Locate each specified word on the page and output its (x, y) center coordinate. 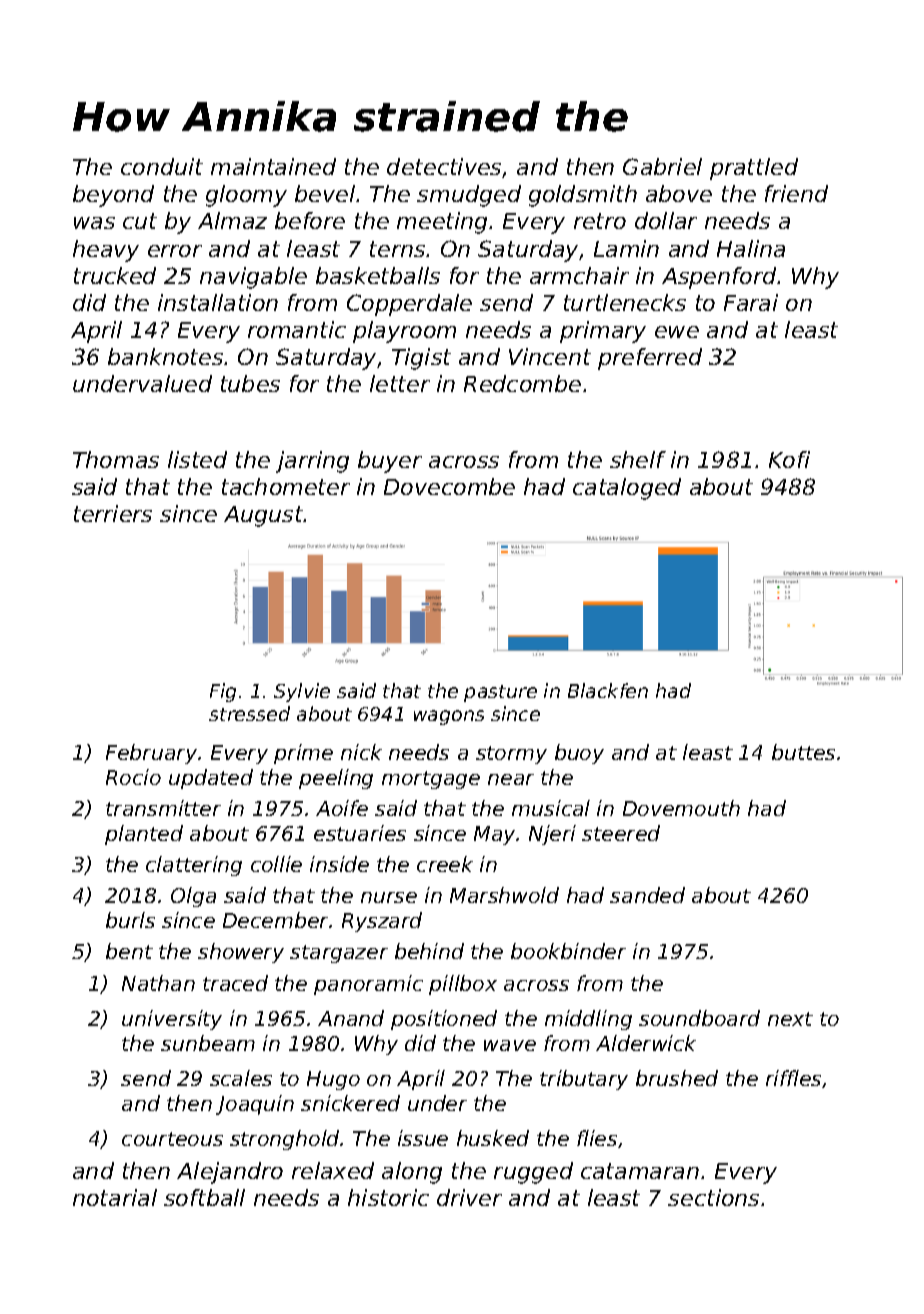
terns (397, 249)
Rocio (133, 777)
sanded (647, 895)
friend (796, 193)
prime (303, 754)
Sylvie (302, 692)
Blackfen (608, 690)
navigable (253, 278)
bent (129, 951)
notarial (115, 1197)
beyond (113, 196)
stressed (249, 713)
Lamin (626, 248)
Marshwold (504, 895)
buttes (803, 752)
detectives (444, 166)
